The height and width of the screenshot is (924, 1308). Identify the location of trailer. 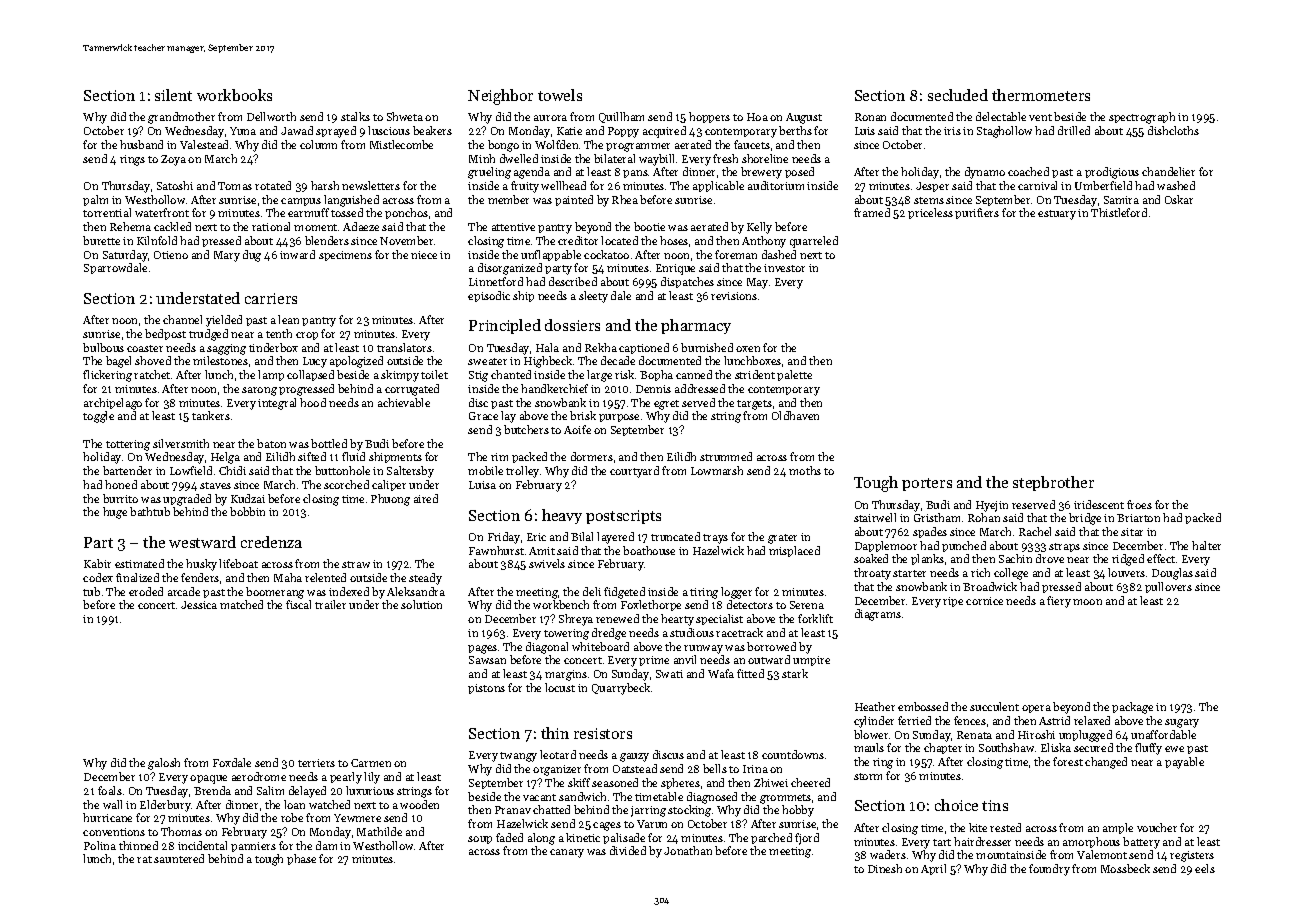
(330, 604).
